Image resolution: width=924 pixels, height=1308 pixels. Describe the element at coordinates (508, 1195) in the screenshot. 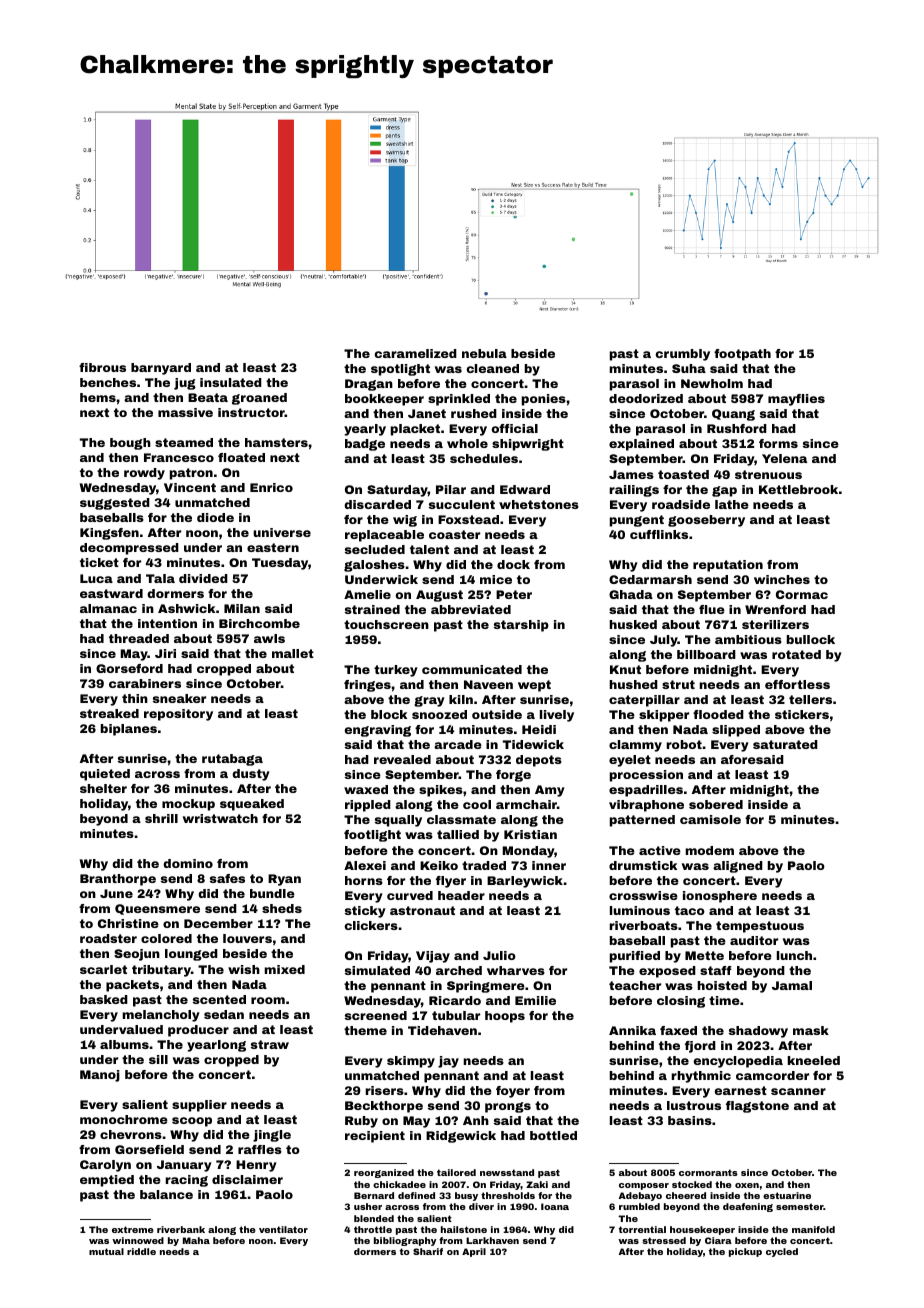

I see `thresholds` at that location.
